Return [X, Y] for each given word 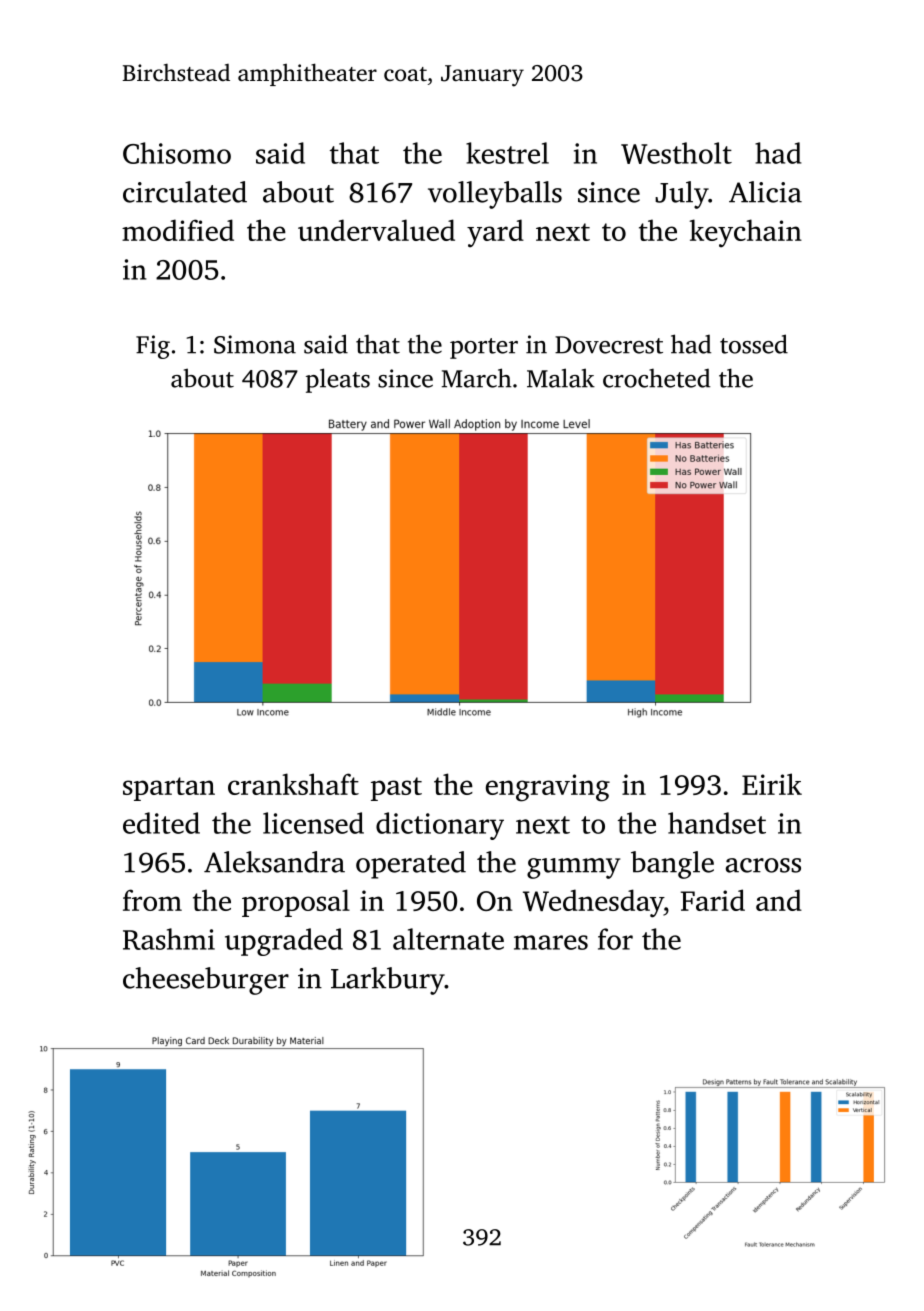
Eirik [772, 784]
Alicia [765, 192]
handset [717, 823]
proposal [296, 903]
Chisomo [177, 153]
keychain [746, 233]
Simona [255, 344]
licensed [313, 823]
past [396, 789]
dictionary [440, 826]
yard [495, 233]
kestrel [507, 153]
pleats [338, 380]
